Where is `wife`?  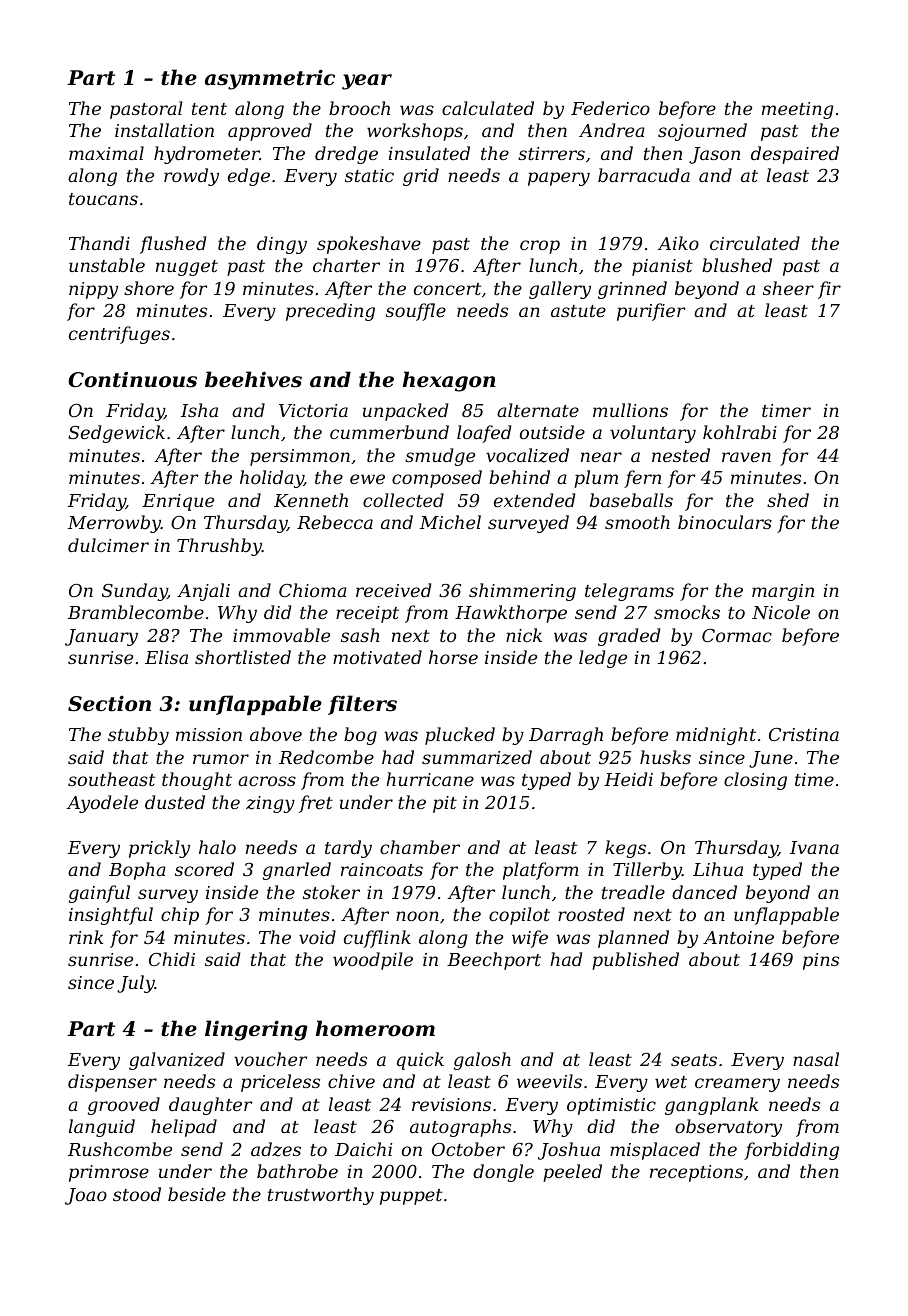
wife is located at coordinates (530, 939).
